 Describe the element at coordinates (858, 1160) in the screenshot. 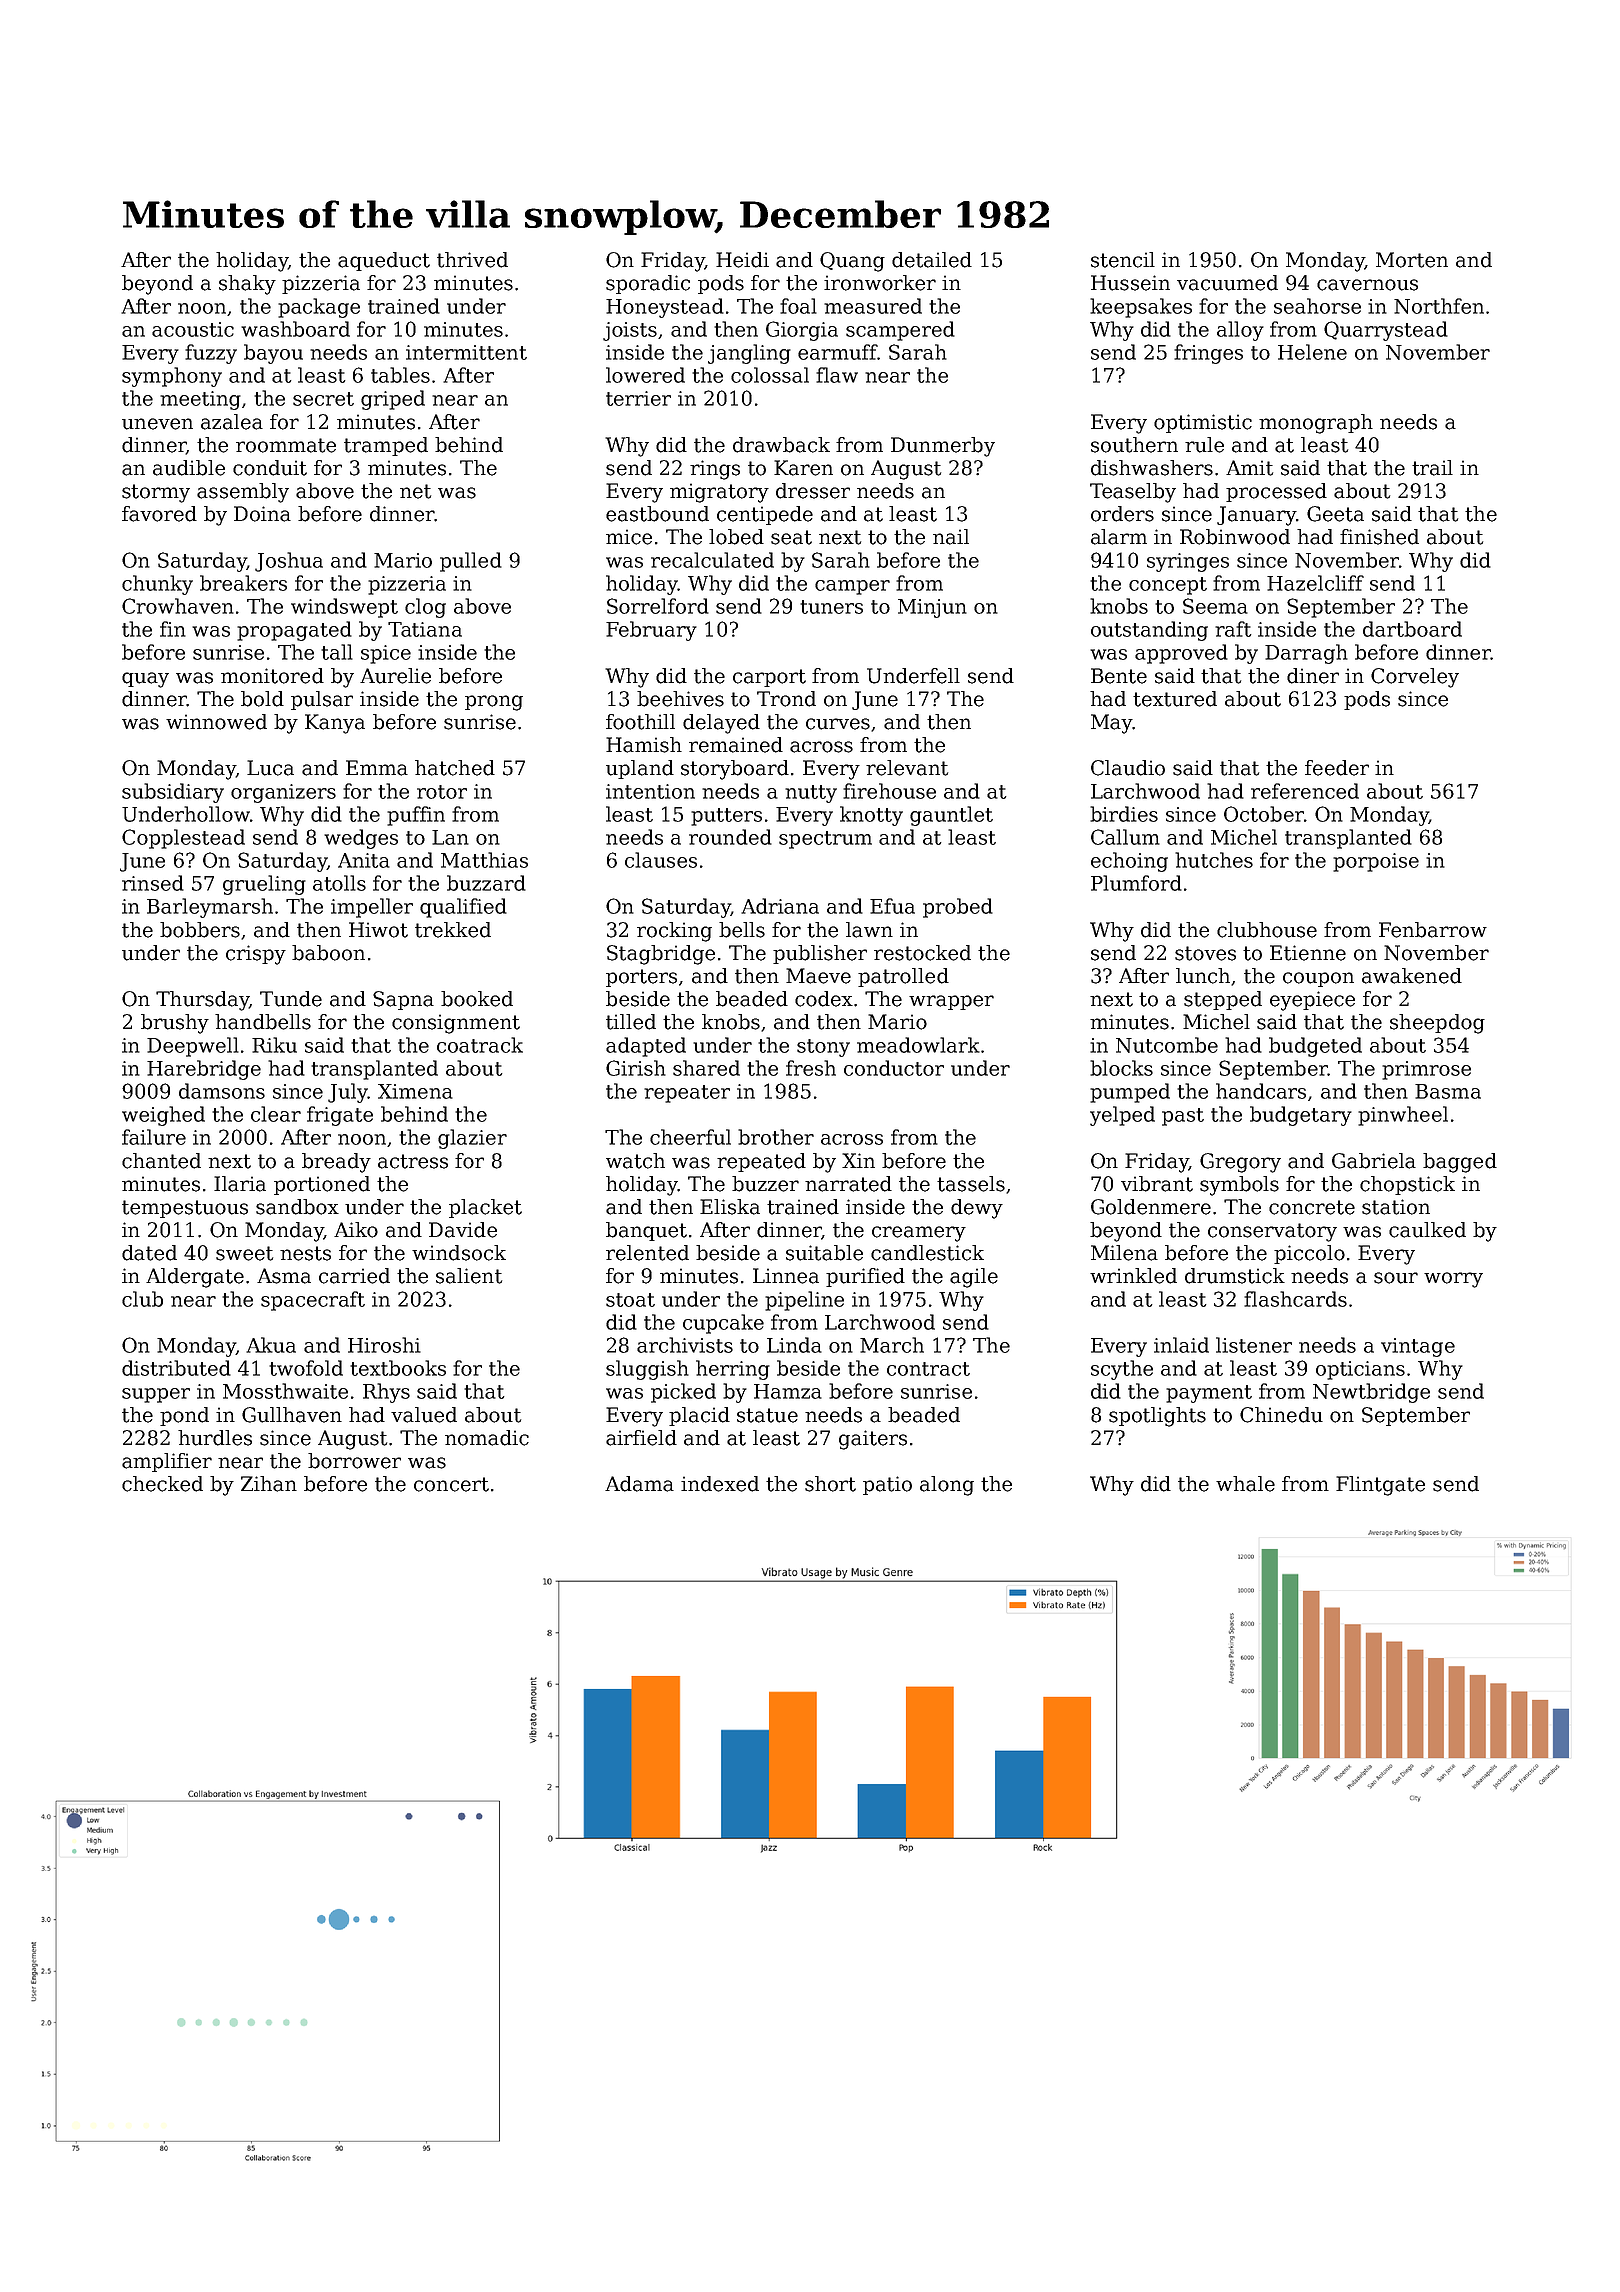

I see `Xin` at that location.
